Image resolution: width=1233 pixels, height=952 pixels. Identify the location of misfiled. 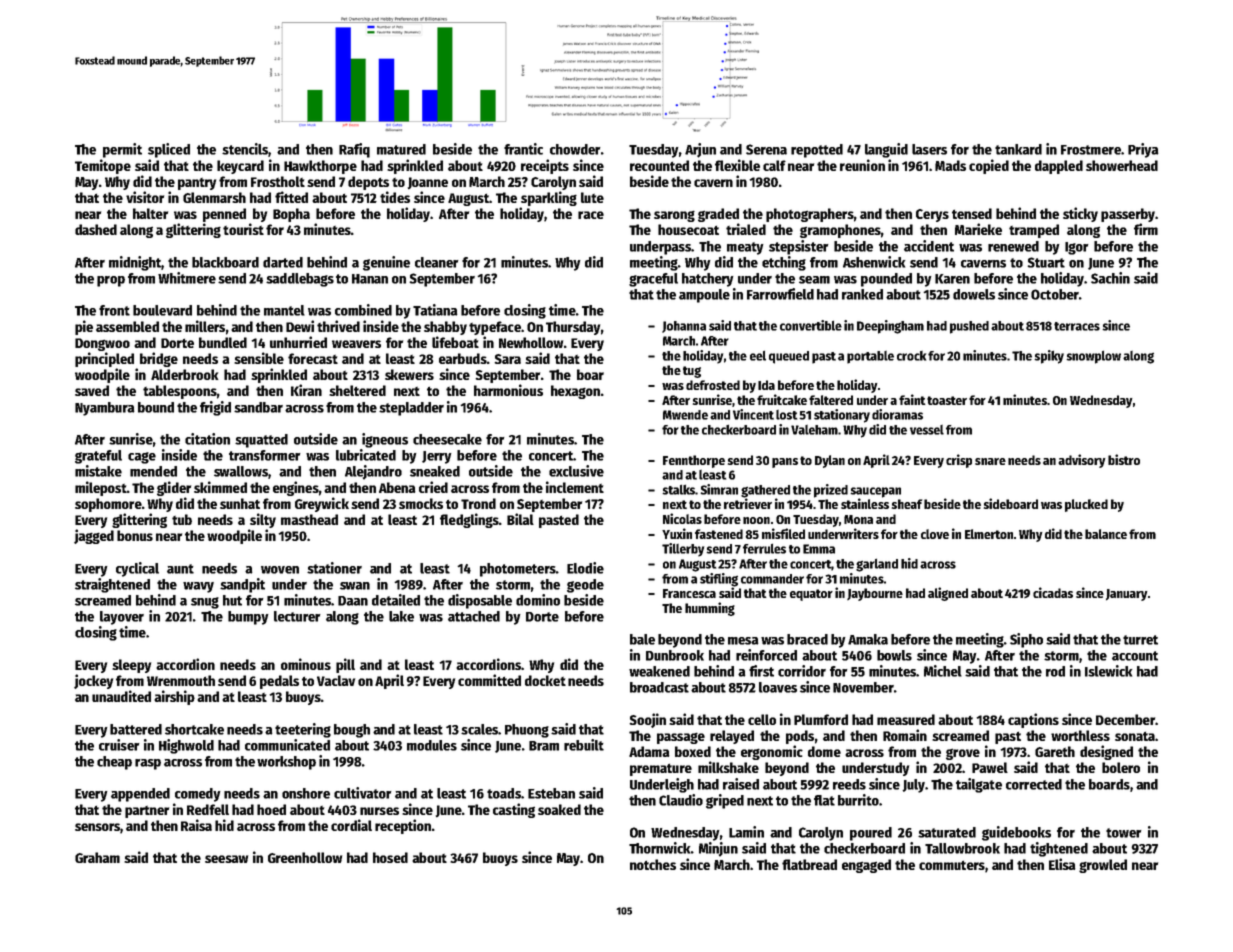
(783, 533).
